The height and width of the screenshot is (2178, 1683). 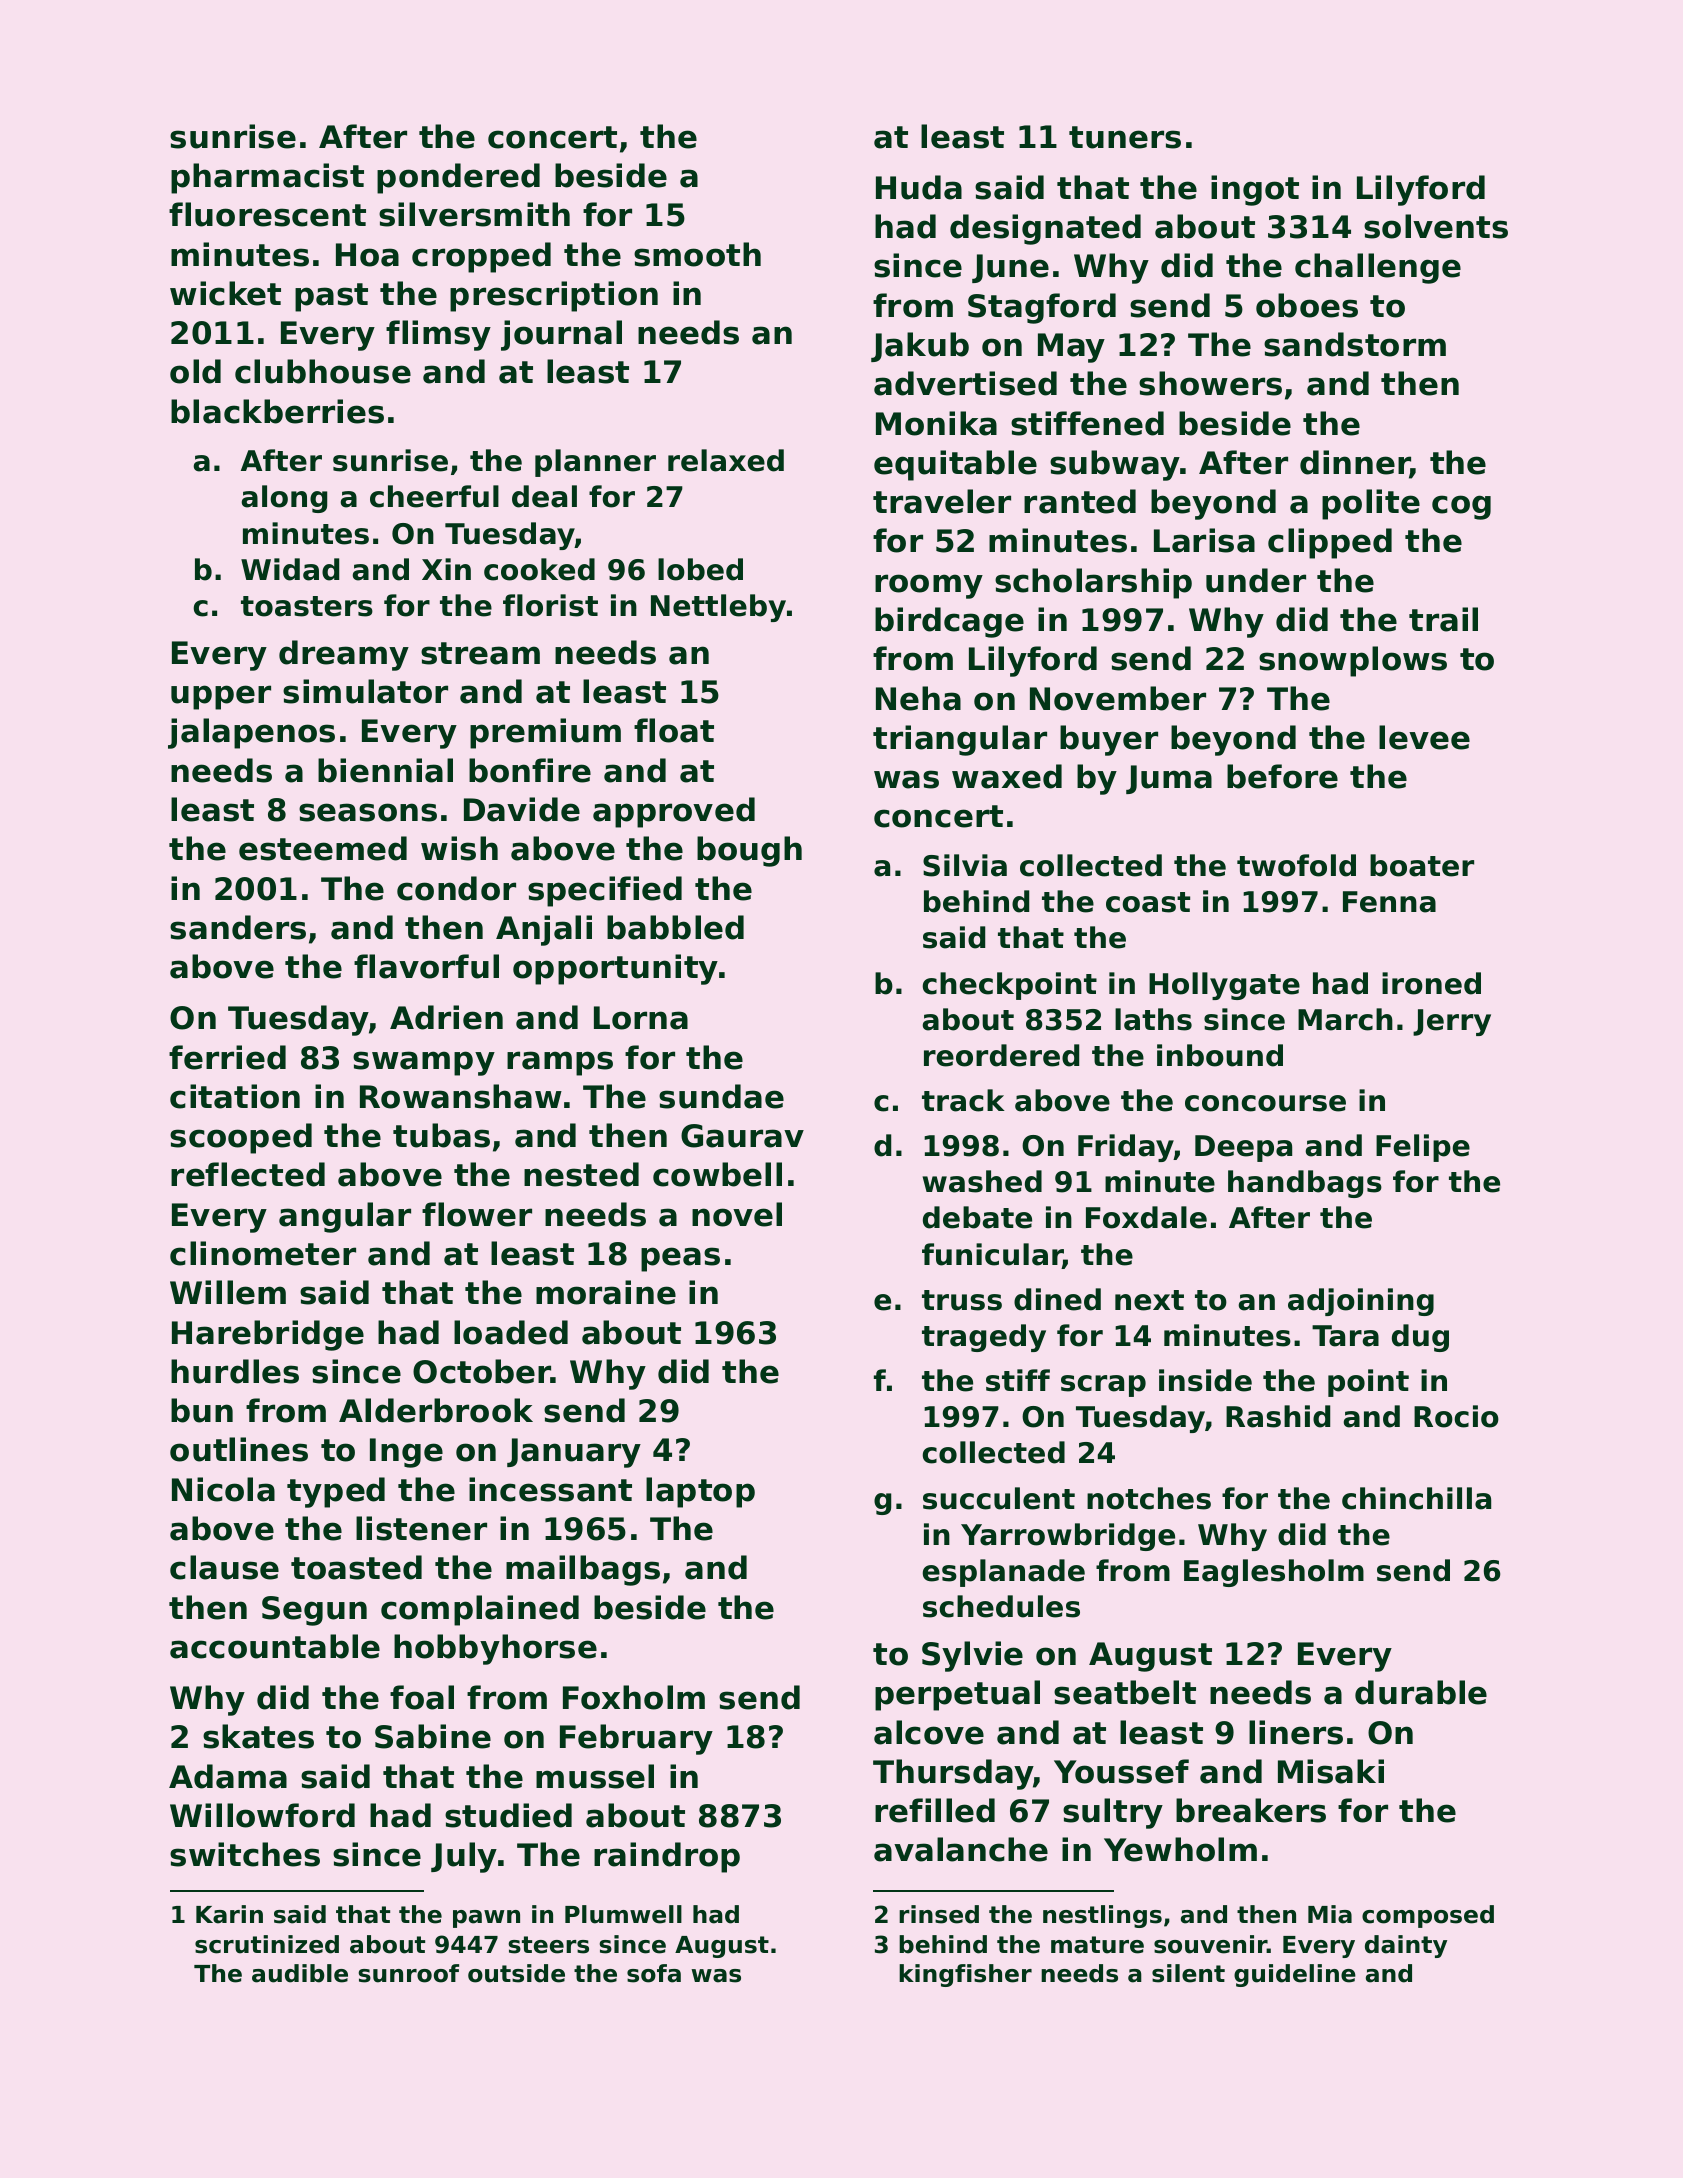 I want to click on pharmacist, so click(x=267, y=178).
